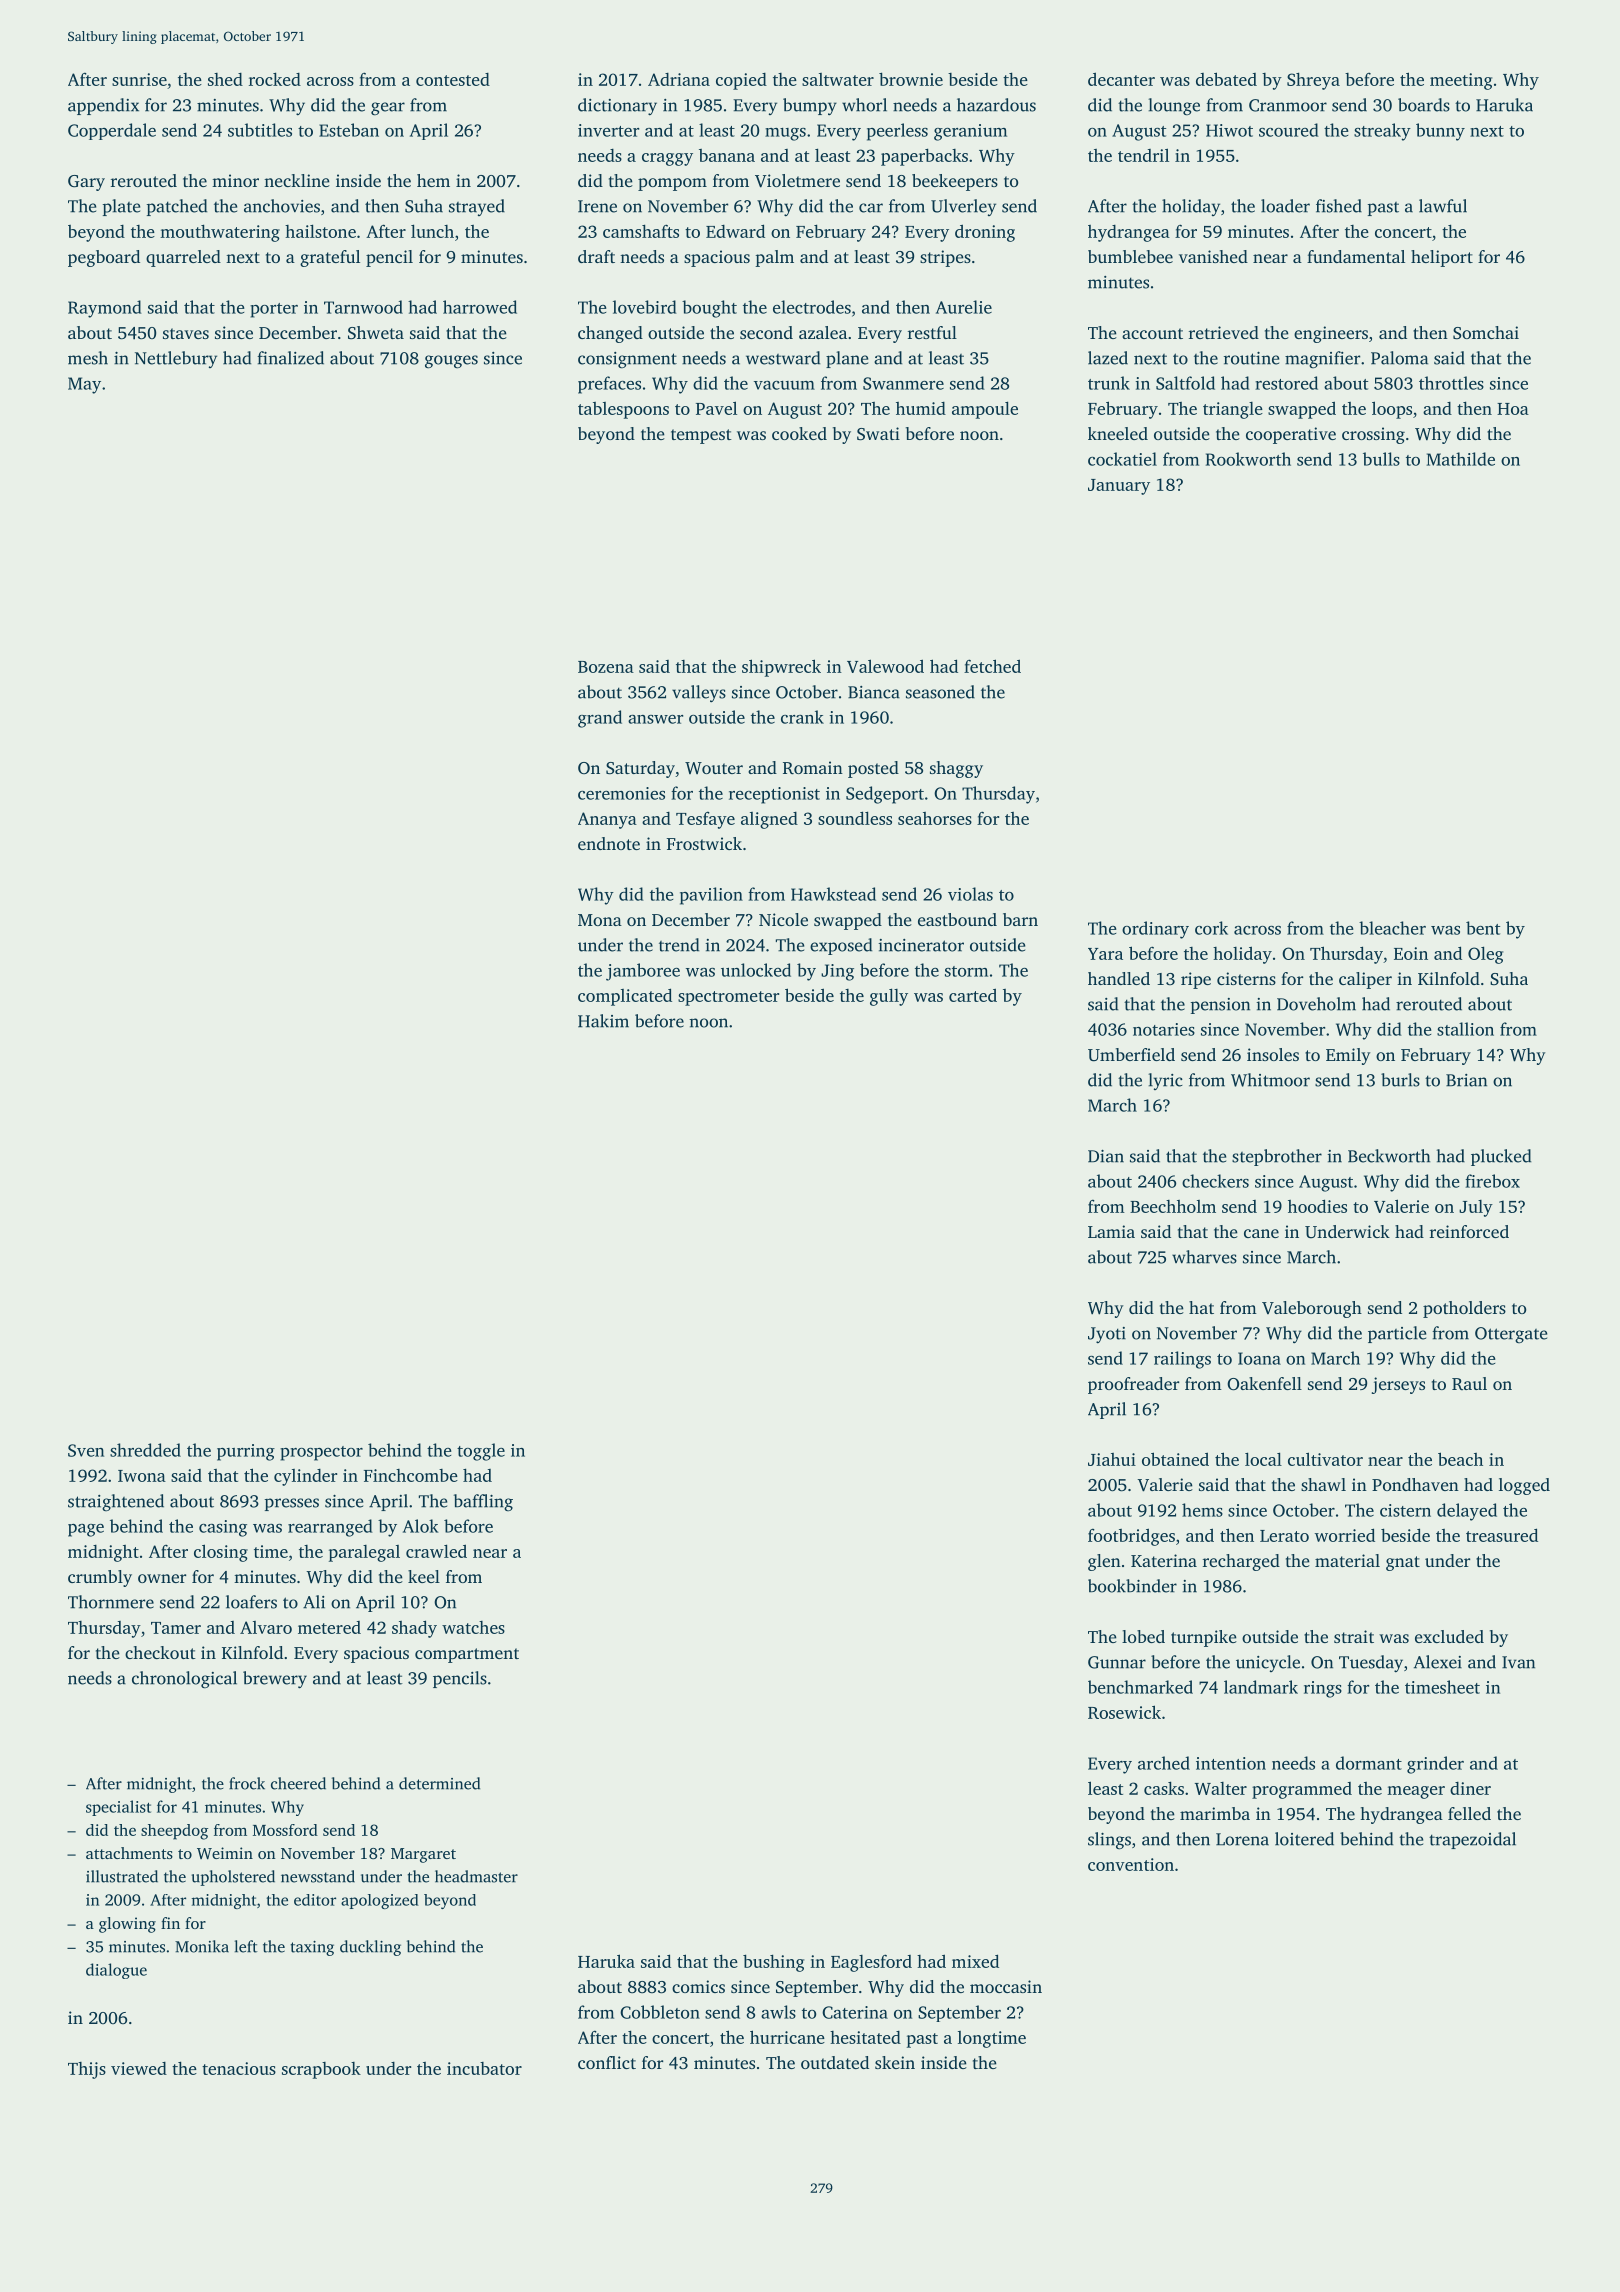 The image size is (1620, 2292). Describe the element at coordinates (239, 2068) in the screenshot. I see `tenacious` at that location.
